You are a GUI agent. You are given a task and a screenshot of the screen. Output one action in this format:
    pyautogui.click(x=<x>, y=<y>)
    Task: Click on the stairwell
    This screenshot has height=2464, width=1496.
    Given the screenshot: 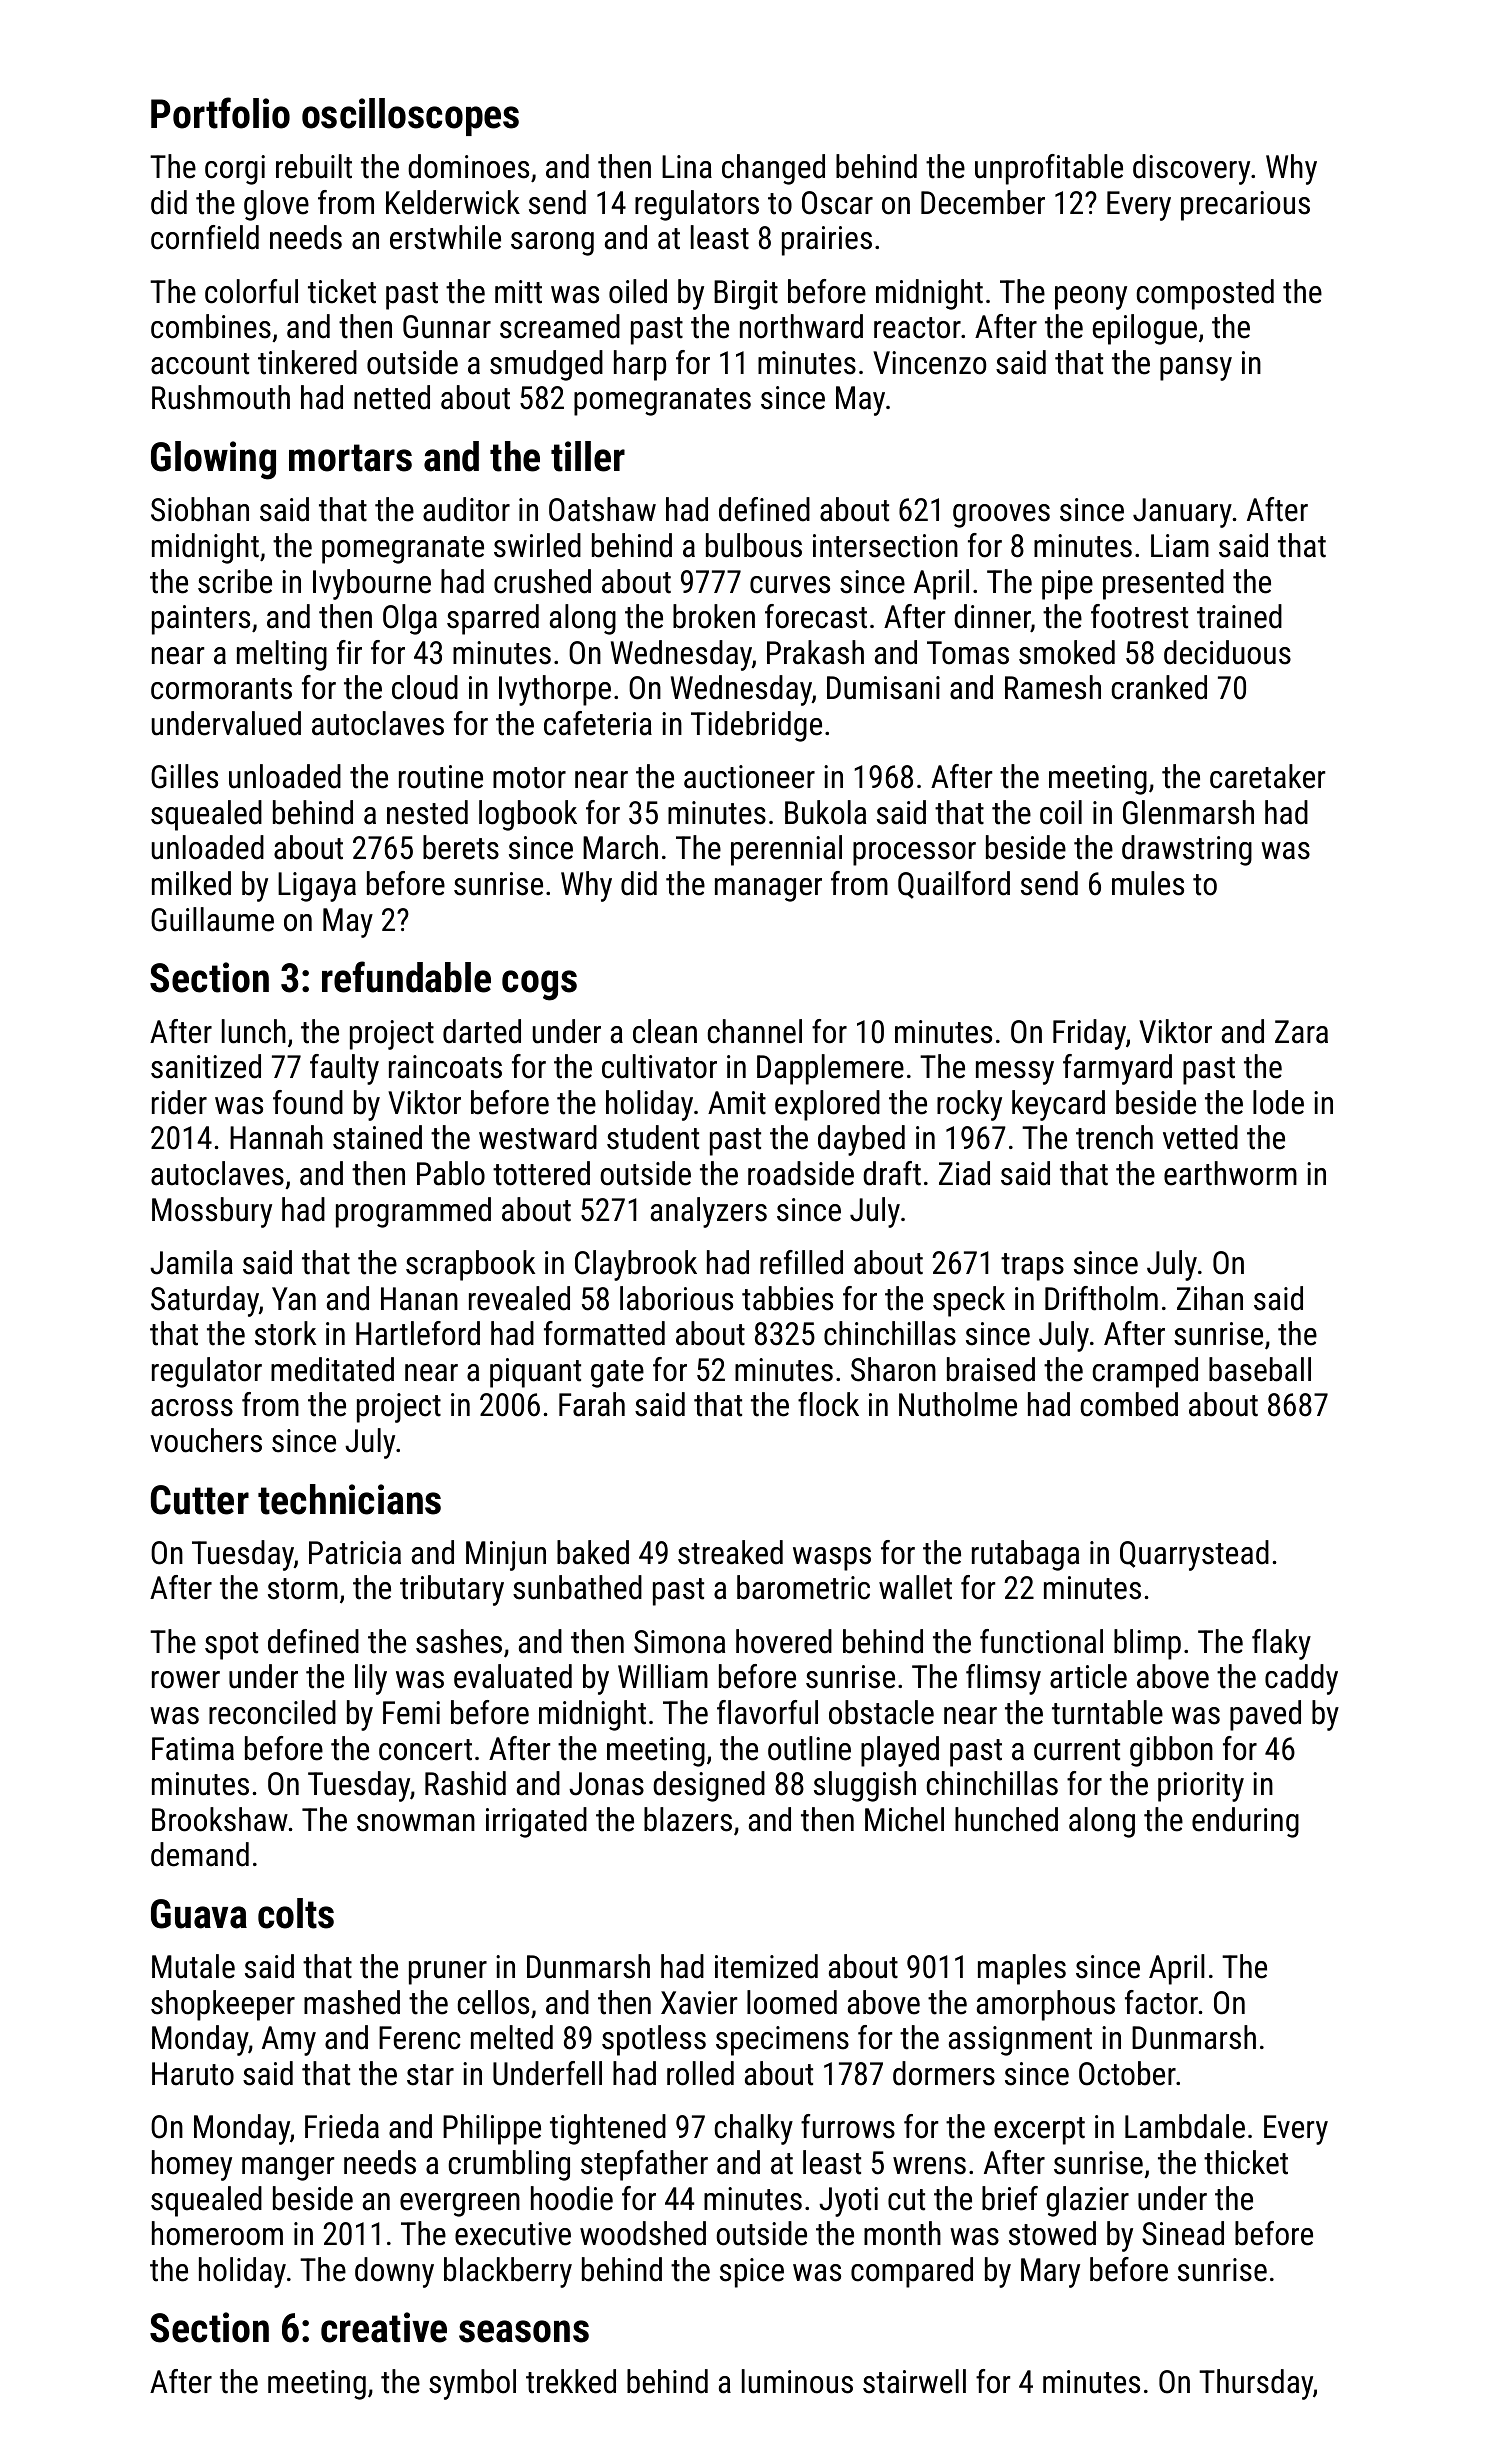 What is the action you would take?
    pyautogui.click(x=914, y=2381)
